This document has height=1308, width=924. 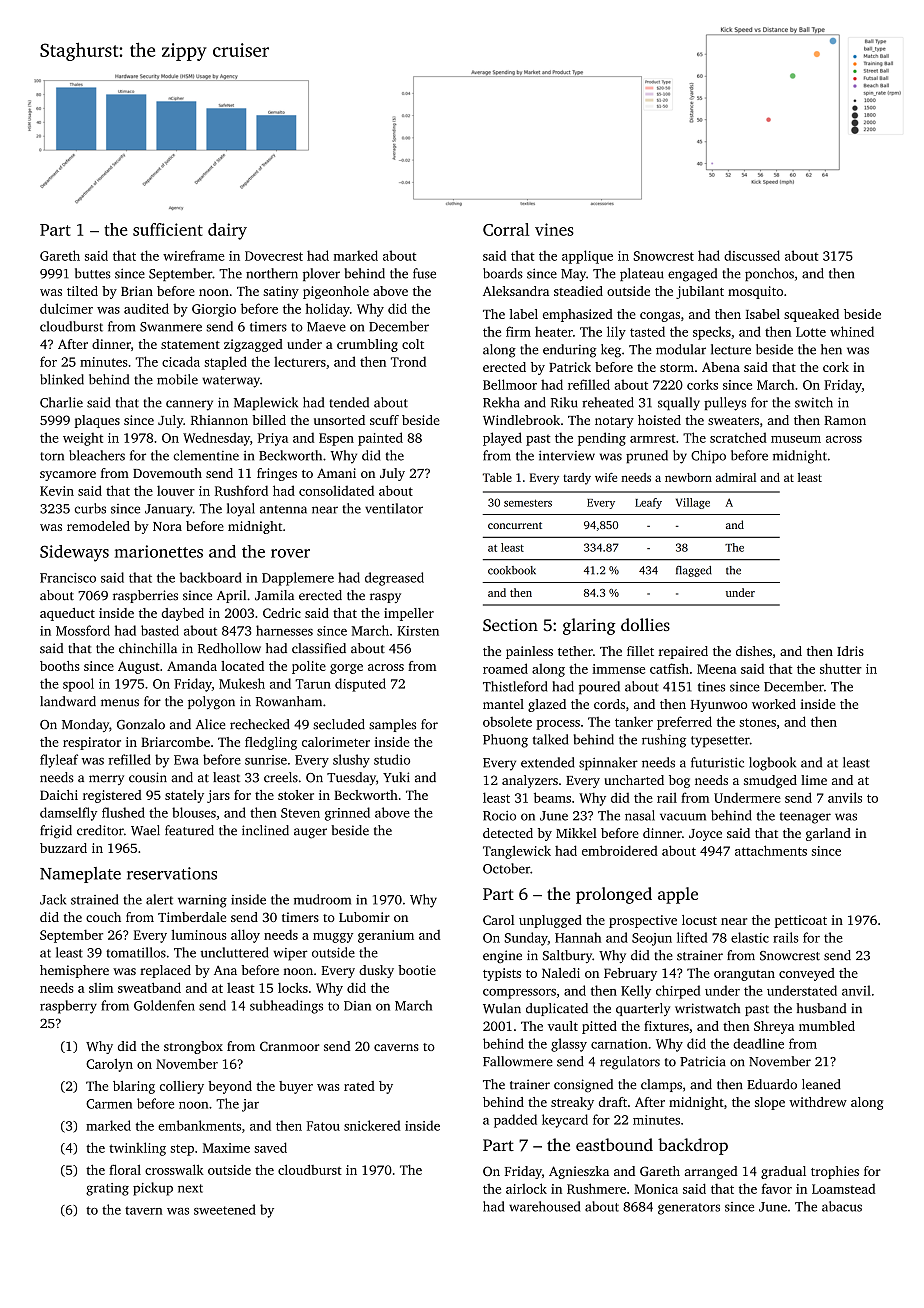 What do you see at coordinates (506, 229) in the document?
I see `Corral` at bounding box center [506, 229].
